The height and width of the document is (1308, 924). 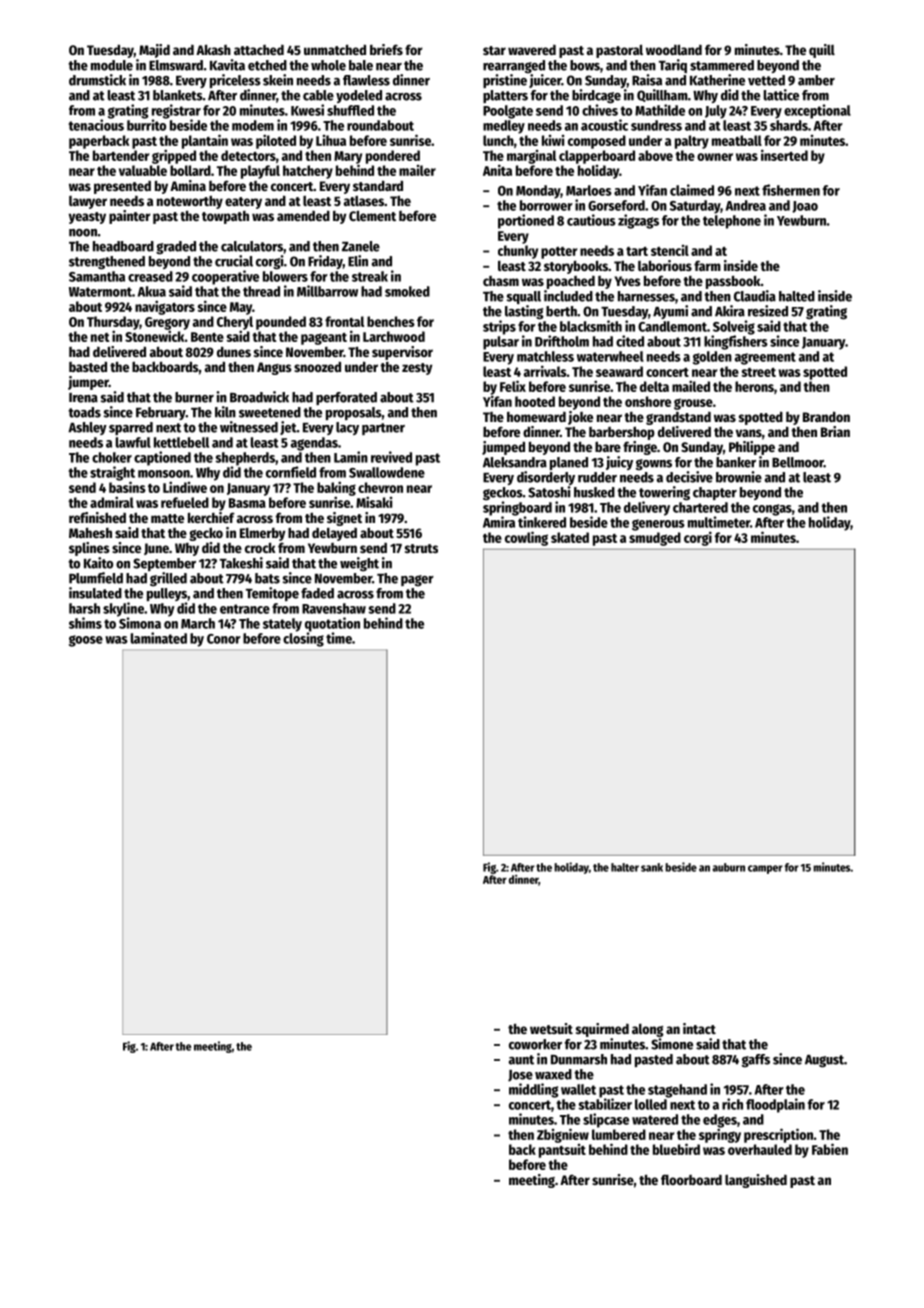 What do you see at coordinates (551, 1028) in the document?
I see `wetsuit` at bounding box center [551, 1028].
